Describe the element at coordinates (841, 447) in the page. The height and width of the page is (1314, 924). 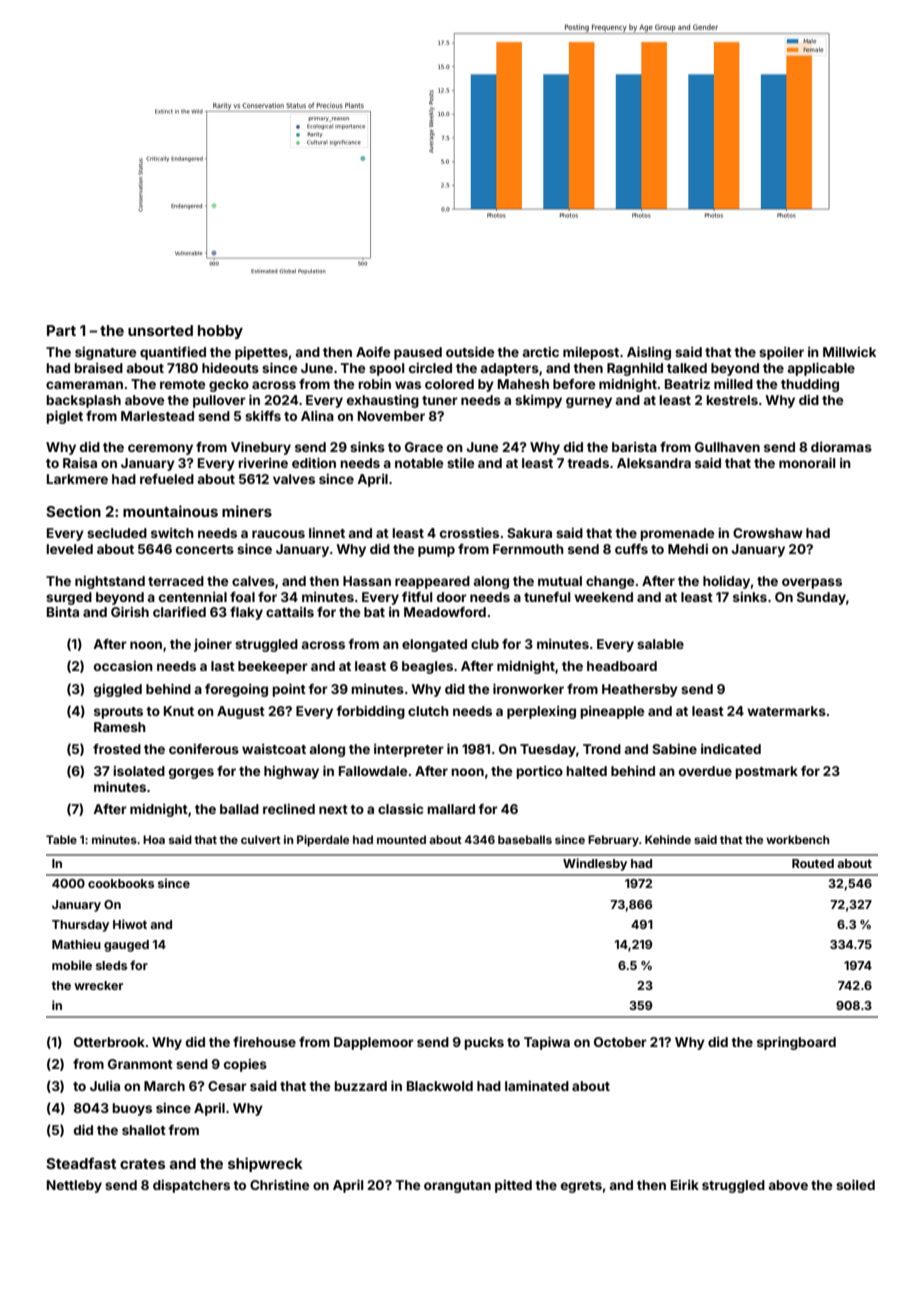
I see `dioramas` at that location.
